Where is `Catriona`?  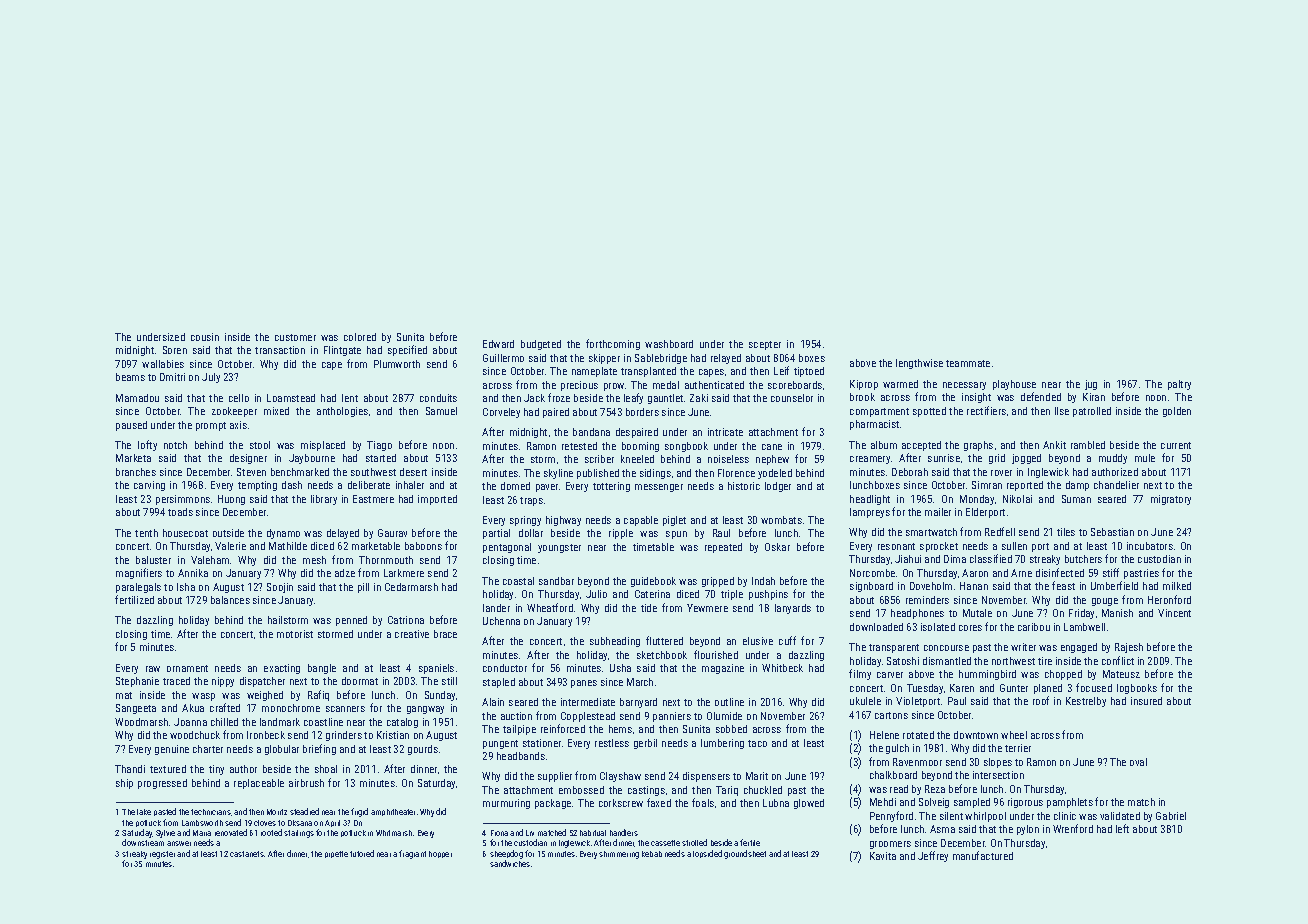 Catriona is located at coordinates (406, 620).
